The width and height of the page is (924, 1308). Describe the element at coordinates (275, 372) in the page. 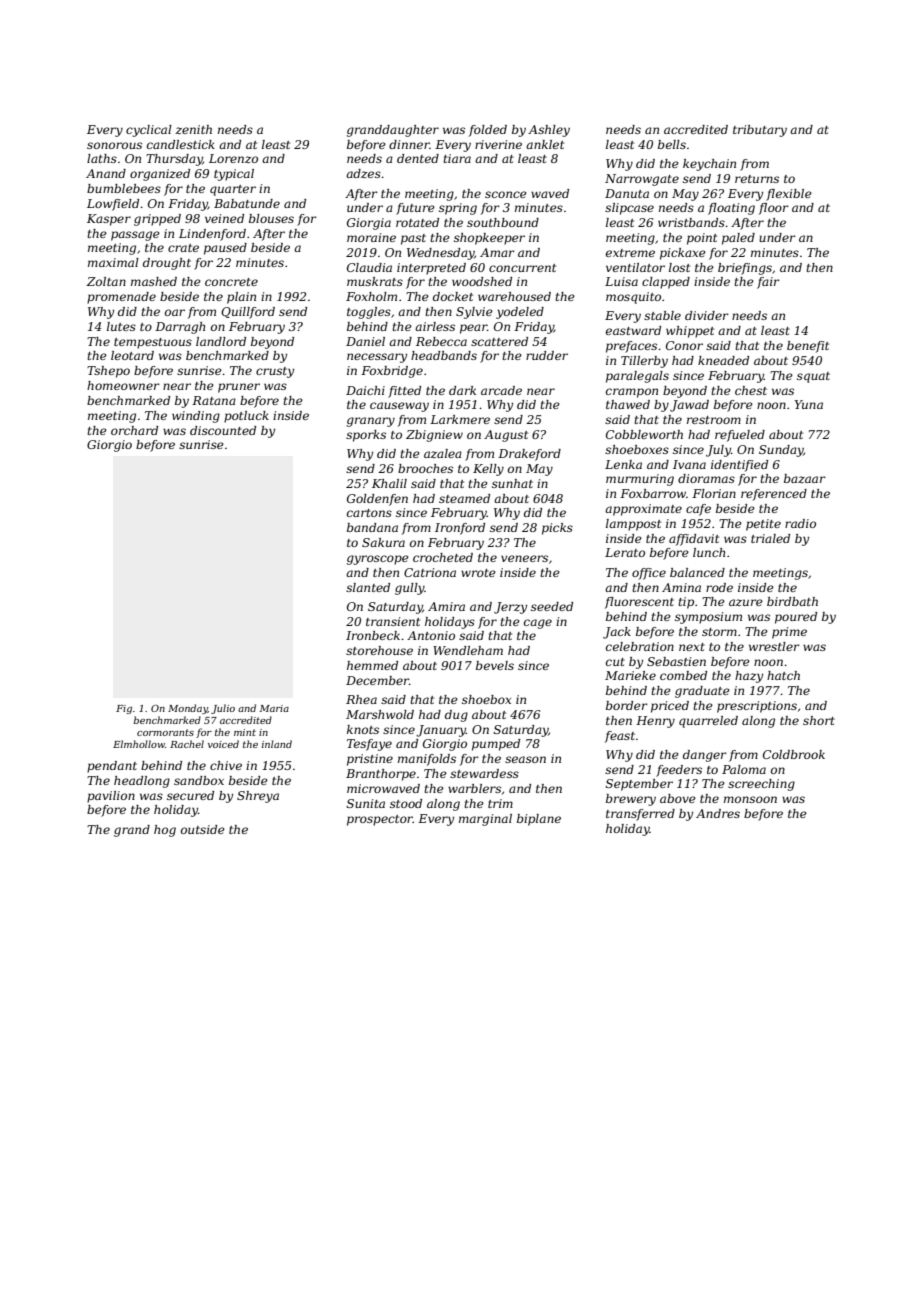

I see `crusty` at that location.
